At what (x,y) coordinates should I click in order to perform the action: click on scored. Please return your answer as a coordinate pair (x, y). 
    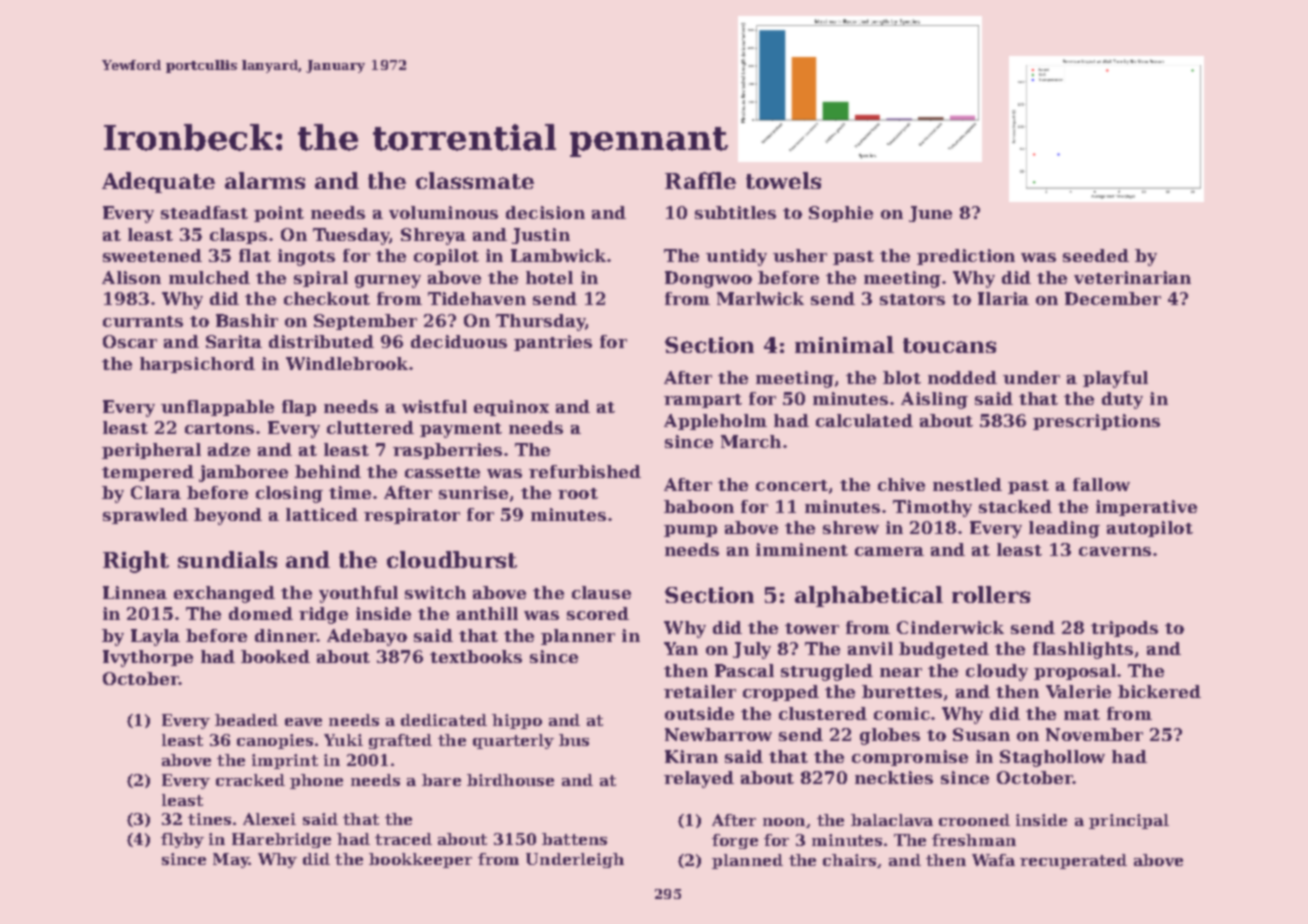
    Looking at the image, I should click on (598, 613).
